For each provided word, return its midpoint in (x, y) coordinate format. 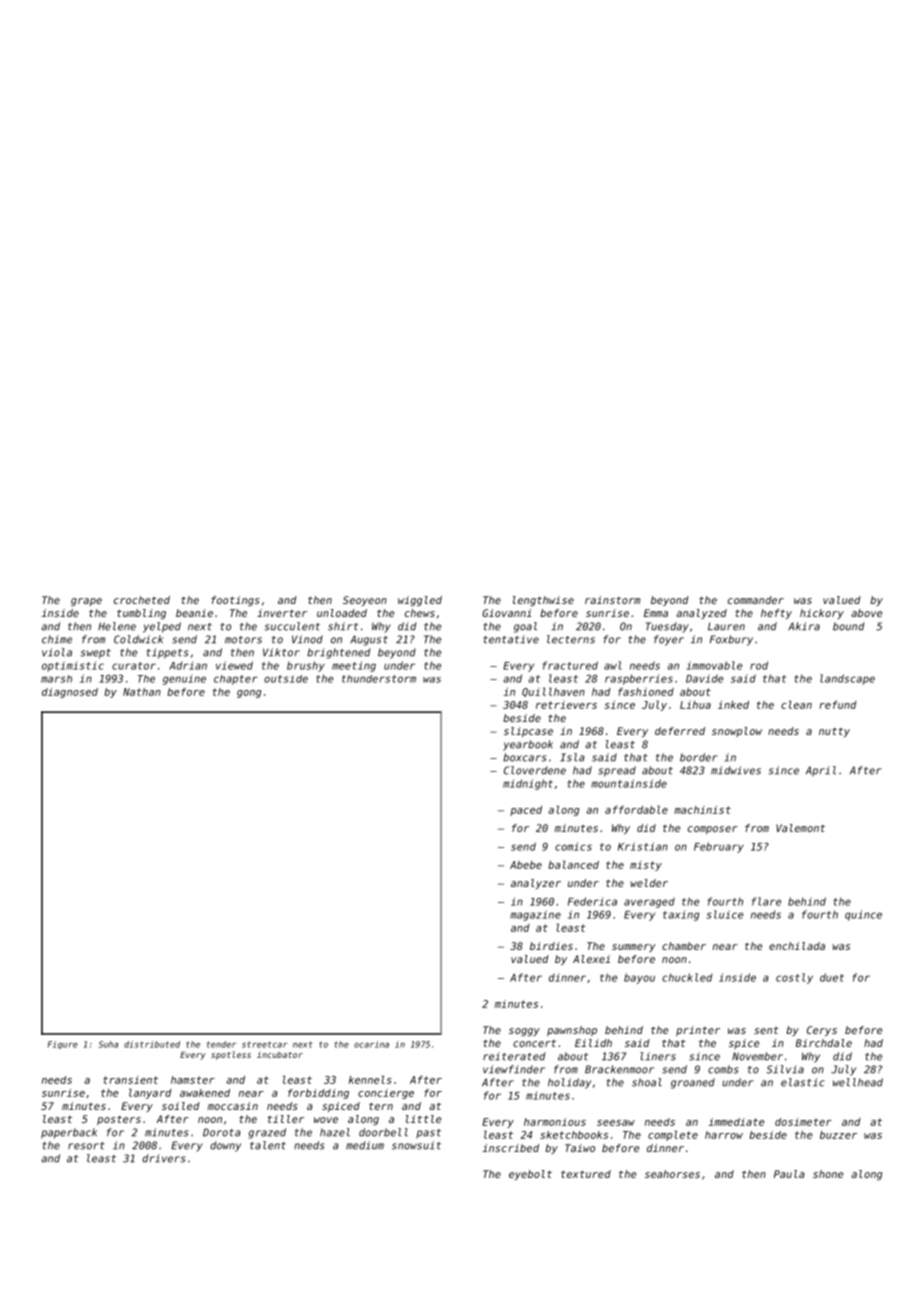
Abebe (526, 865)
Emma (656, 613)
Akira (804, 626)
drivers (163, 1158)
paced (526, 811)
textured (586, 1174)
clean (796, 704)
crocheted (142, 600)
